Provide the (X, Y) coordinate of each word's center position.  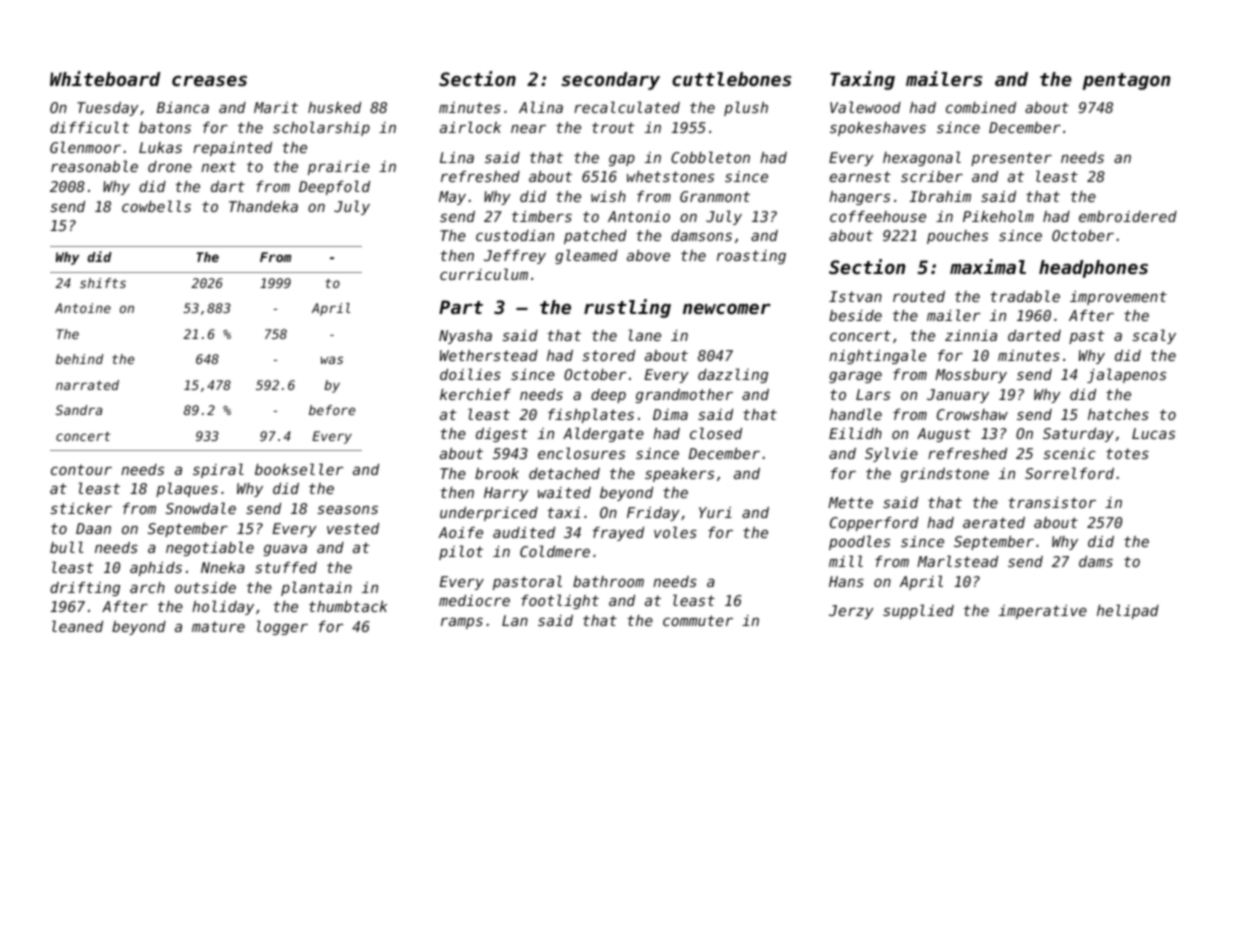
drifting (85, 589)
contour (81, 469)
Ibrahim (940, 196)
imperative (1043, 612)
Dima (670, 414)
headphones (1093, 269)
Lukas (160, 147)
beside (855, 315)
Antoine (83, 308)
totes (1127, 453)
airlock (470, 127)
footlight (560, 601)
